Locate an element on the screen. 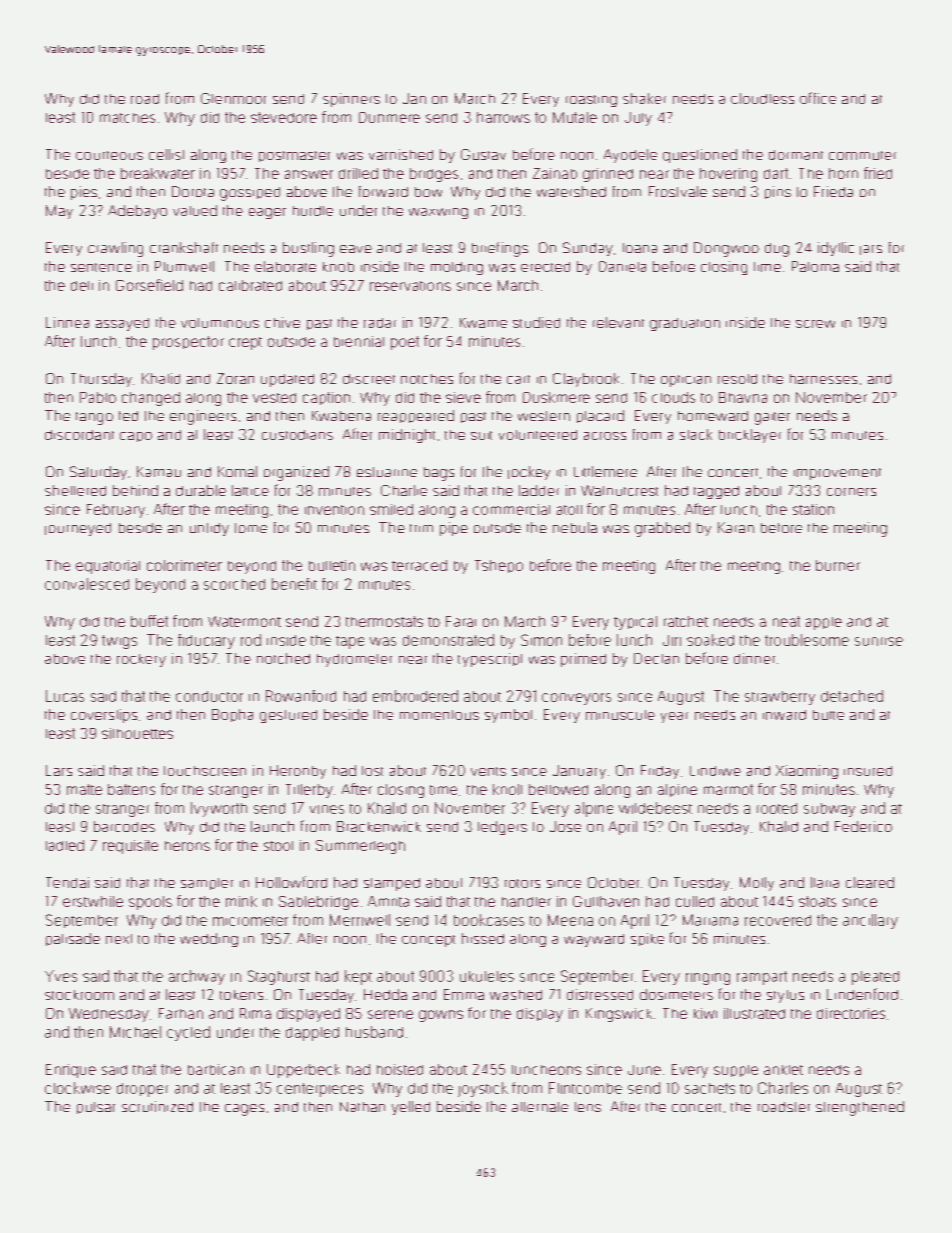 The width and height of the screenshot is (952, 1233). studied is located at coordinates (536, 322).
